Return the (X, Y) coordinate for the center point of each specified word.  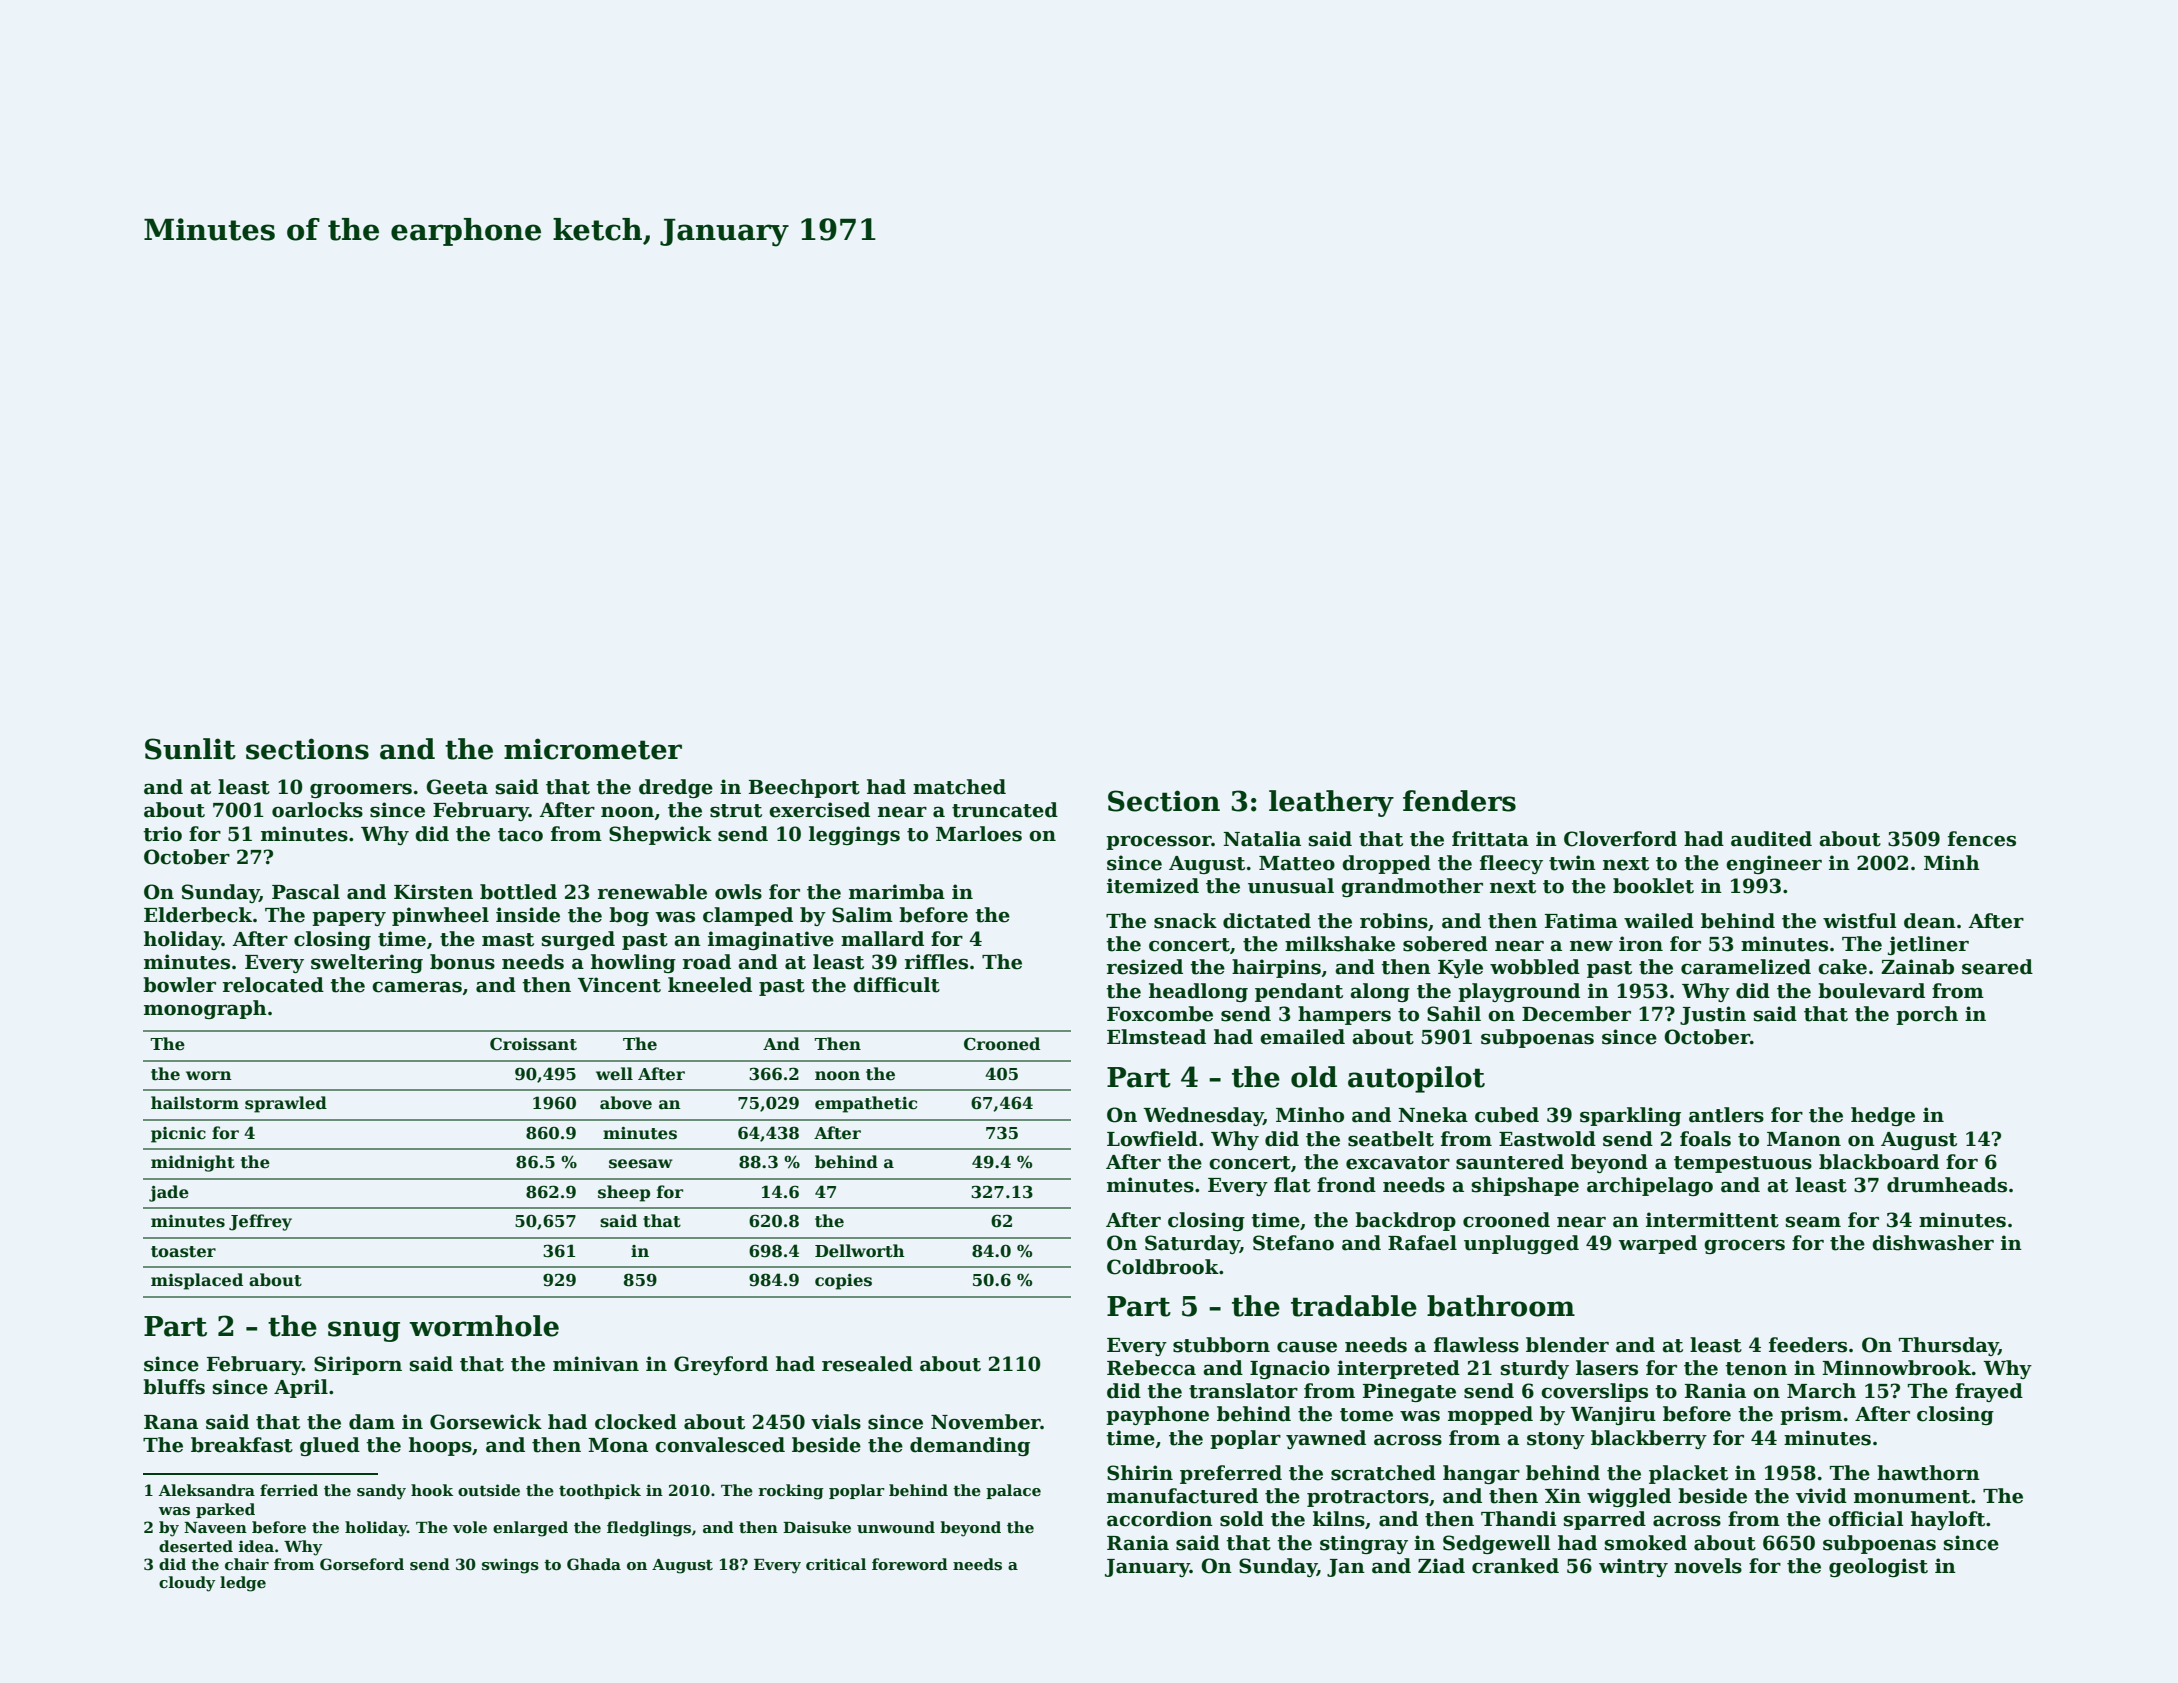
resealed (867, 1364)
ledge (243, 1584)
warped (1657, 1244)
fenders (1459, 801)
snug (364, 1331)
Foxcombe (1160, 1014)
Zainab (1917, 967)
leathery (1331, 803)
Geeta (457, 787)
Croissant (533, 1044)
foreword (910, 1564)
